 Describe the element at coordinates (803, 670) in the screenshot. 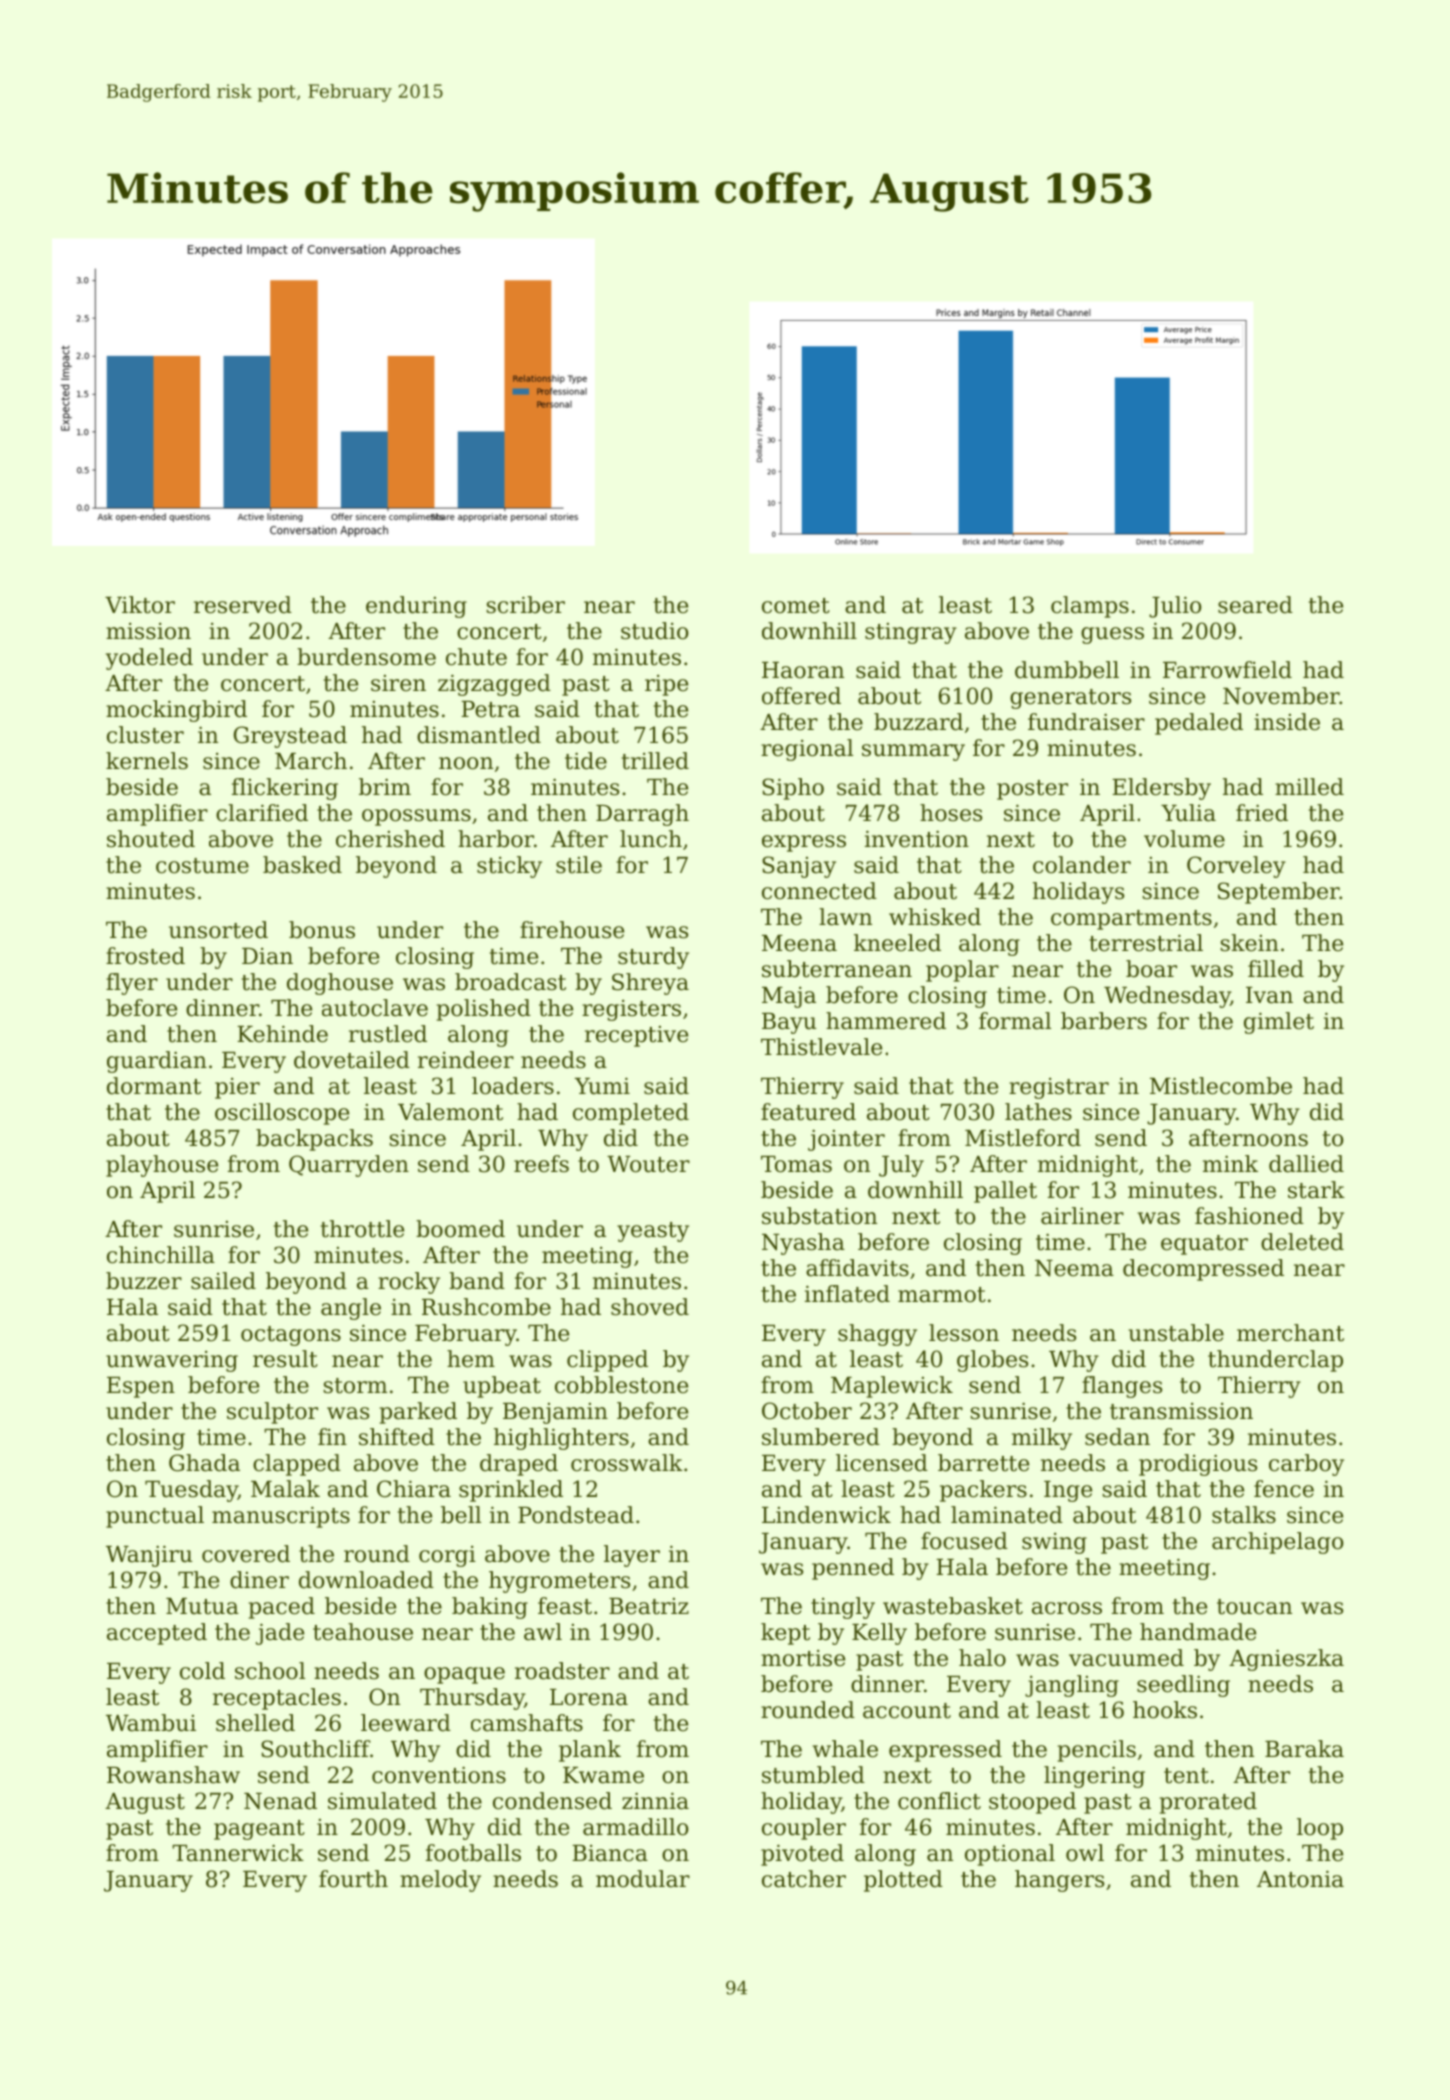

I see `Haoran` at that location.
